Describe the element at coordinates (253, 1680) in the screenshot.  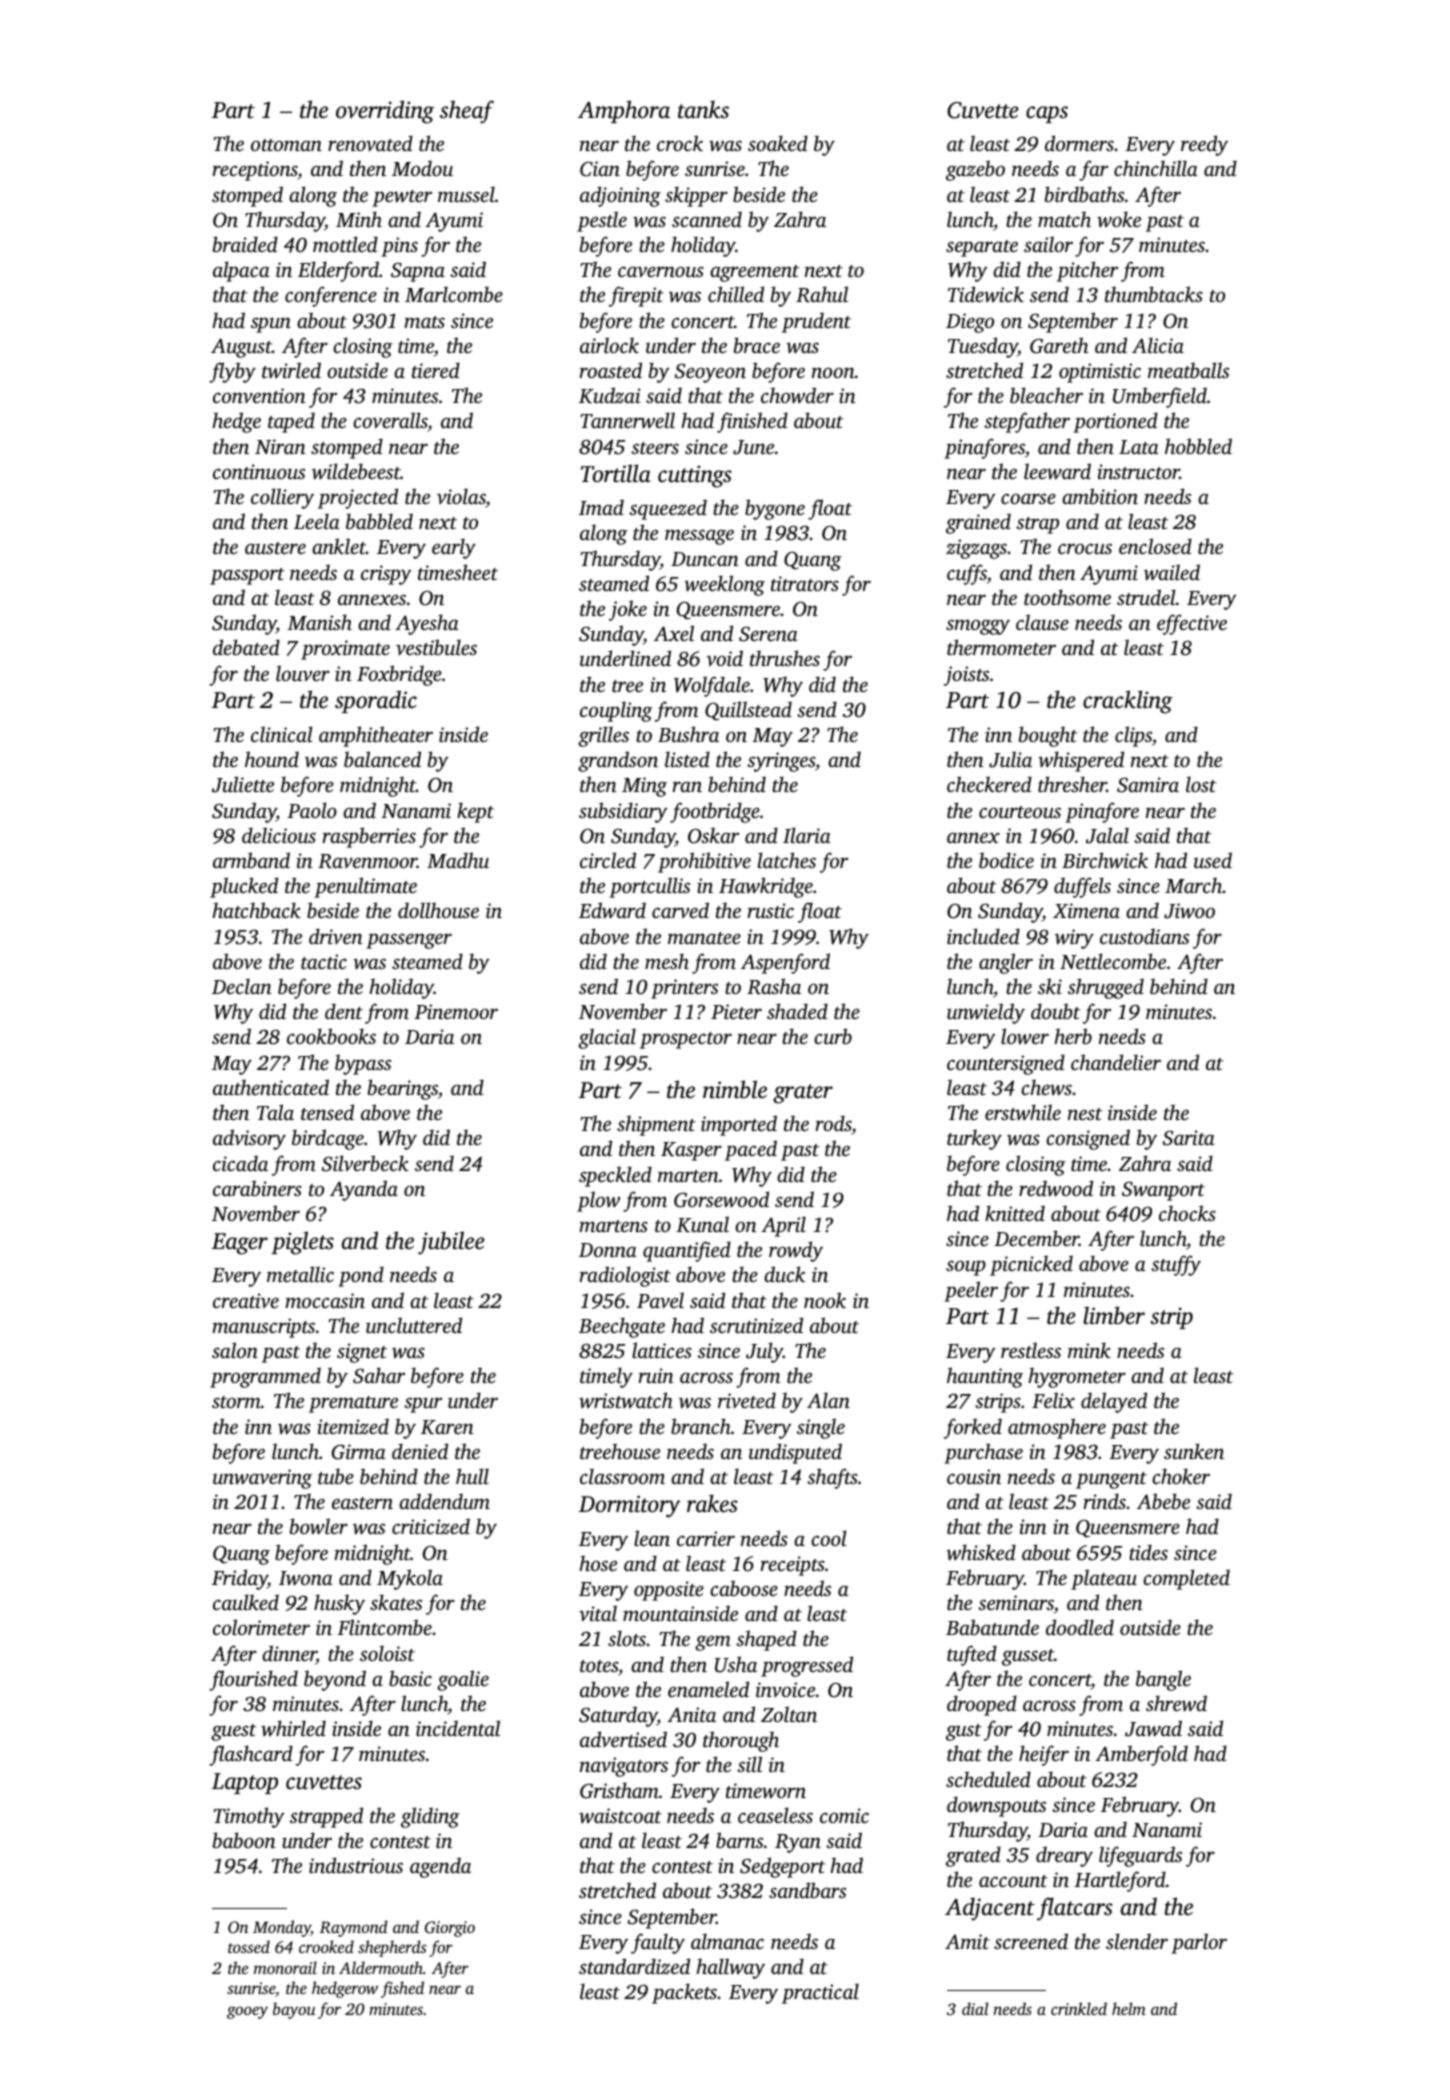
I see `flourished` at that location.
